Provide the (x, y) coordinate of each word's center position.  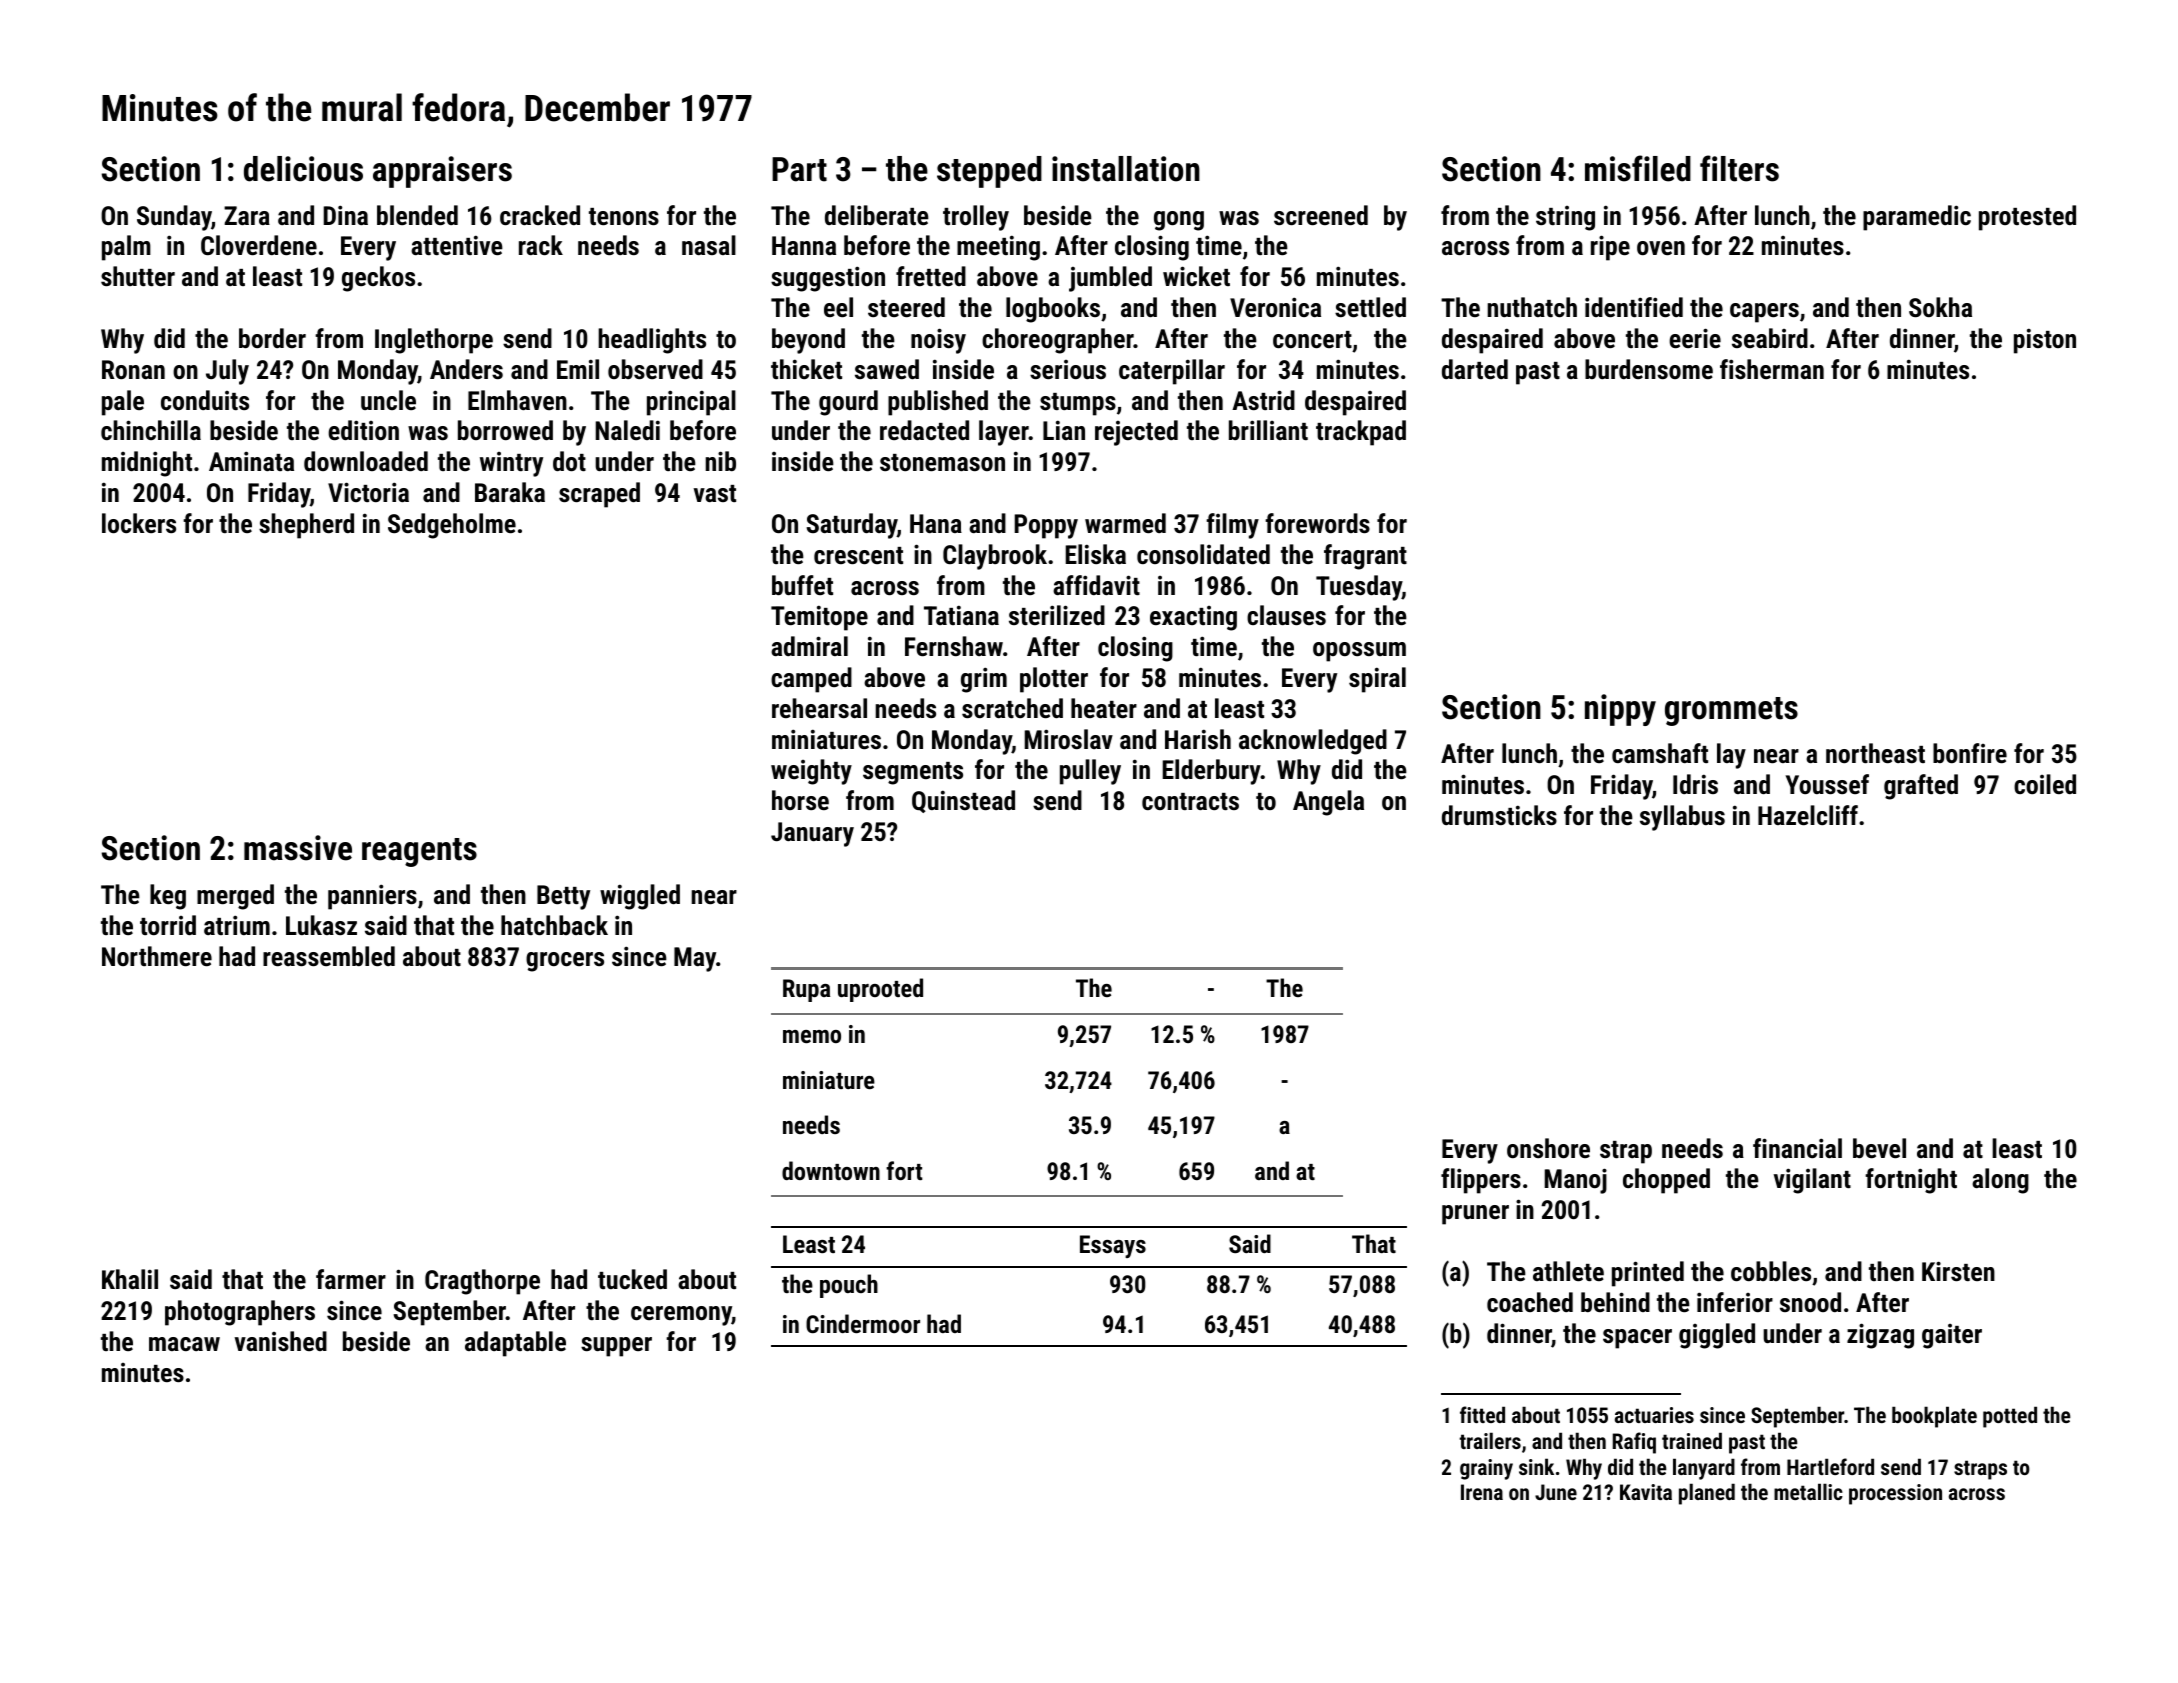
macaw (184, 1344)
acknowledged (1313, 742)
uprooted (880, 990)
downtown (831, 1170)
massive (298, 848)
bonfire (1970, 753)
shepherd (306, 526)
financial (1797, 1148)
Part (799, 169)
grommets (1731, 711)
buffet (802, 585)
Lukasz (321, 925)
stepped (989, 172)
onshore (1548, 1148)
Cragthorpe (482, 1282)
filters (1739, 168)
